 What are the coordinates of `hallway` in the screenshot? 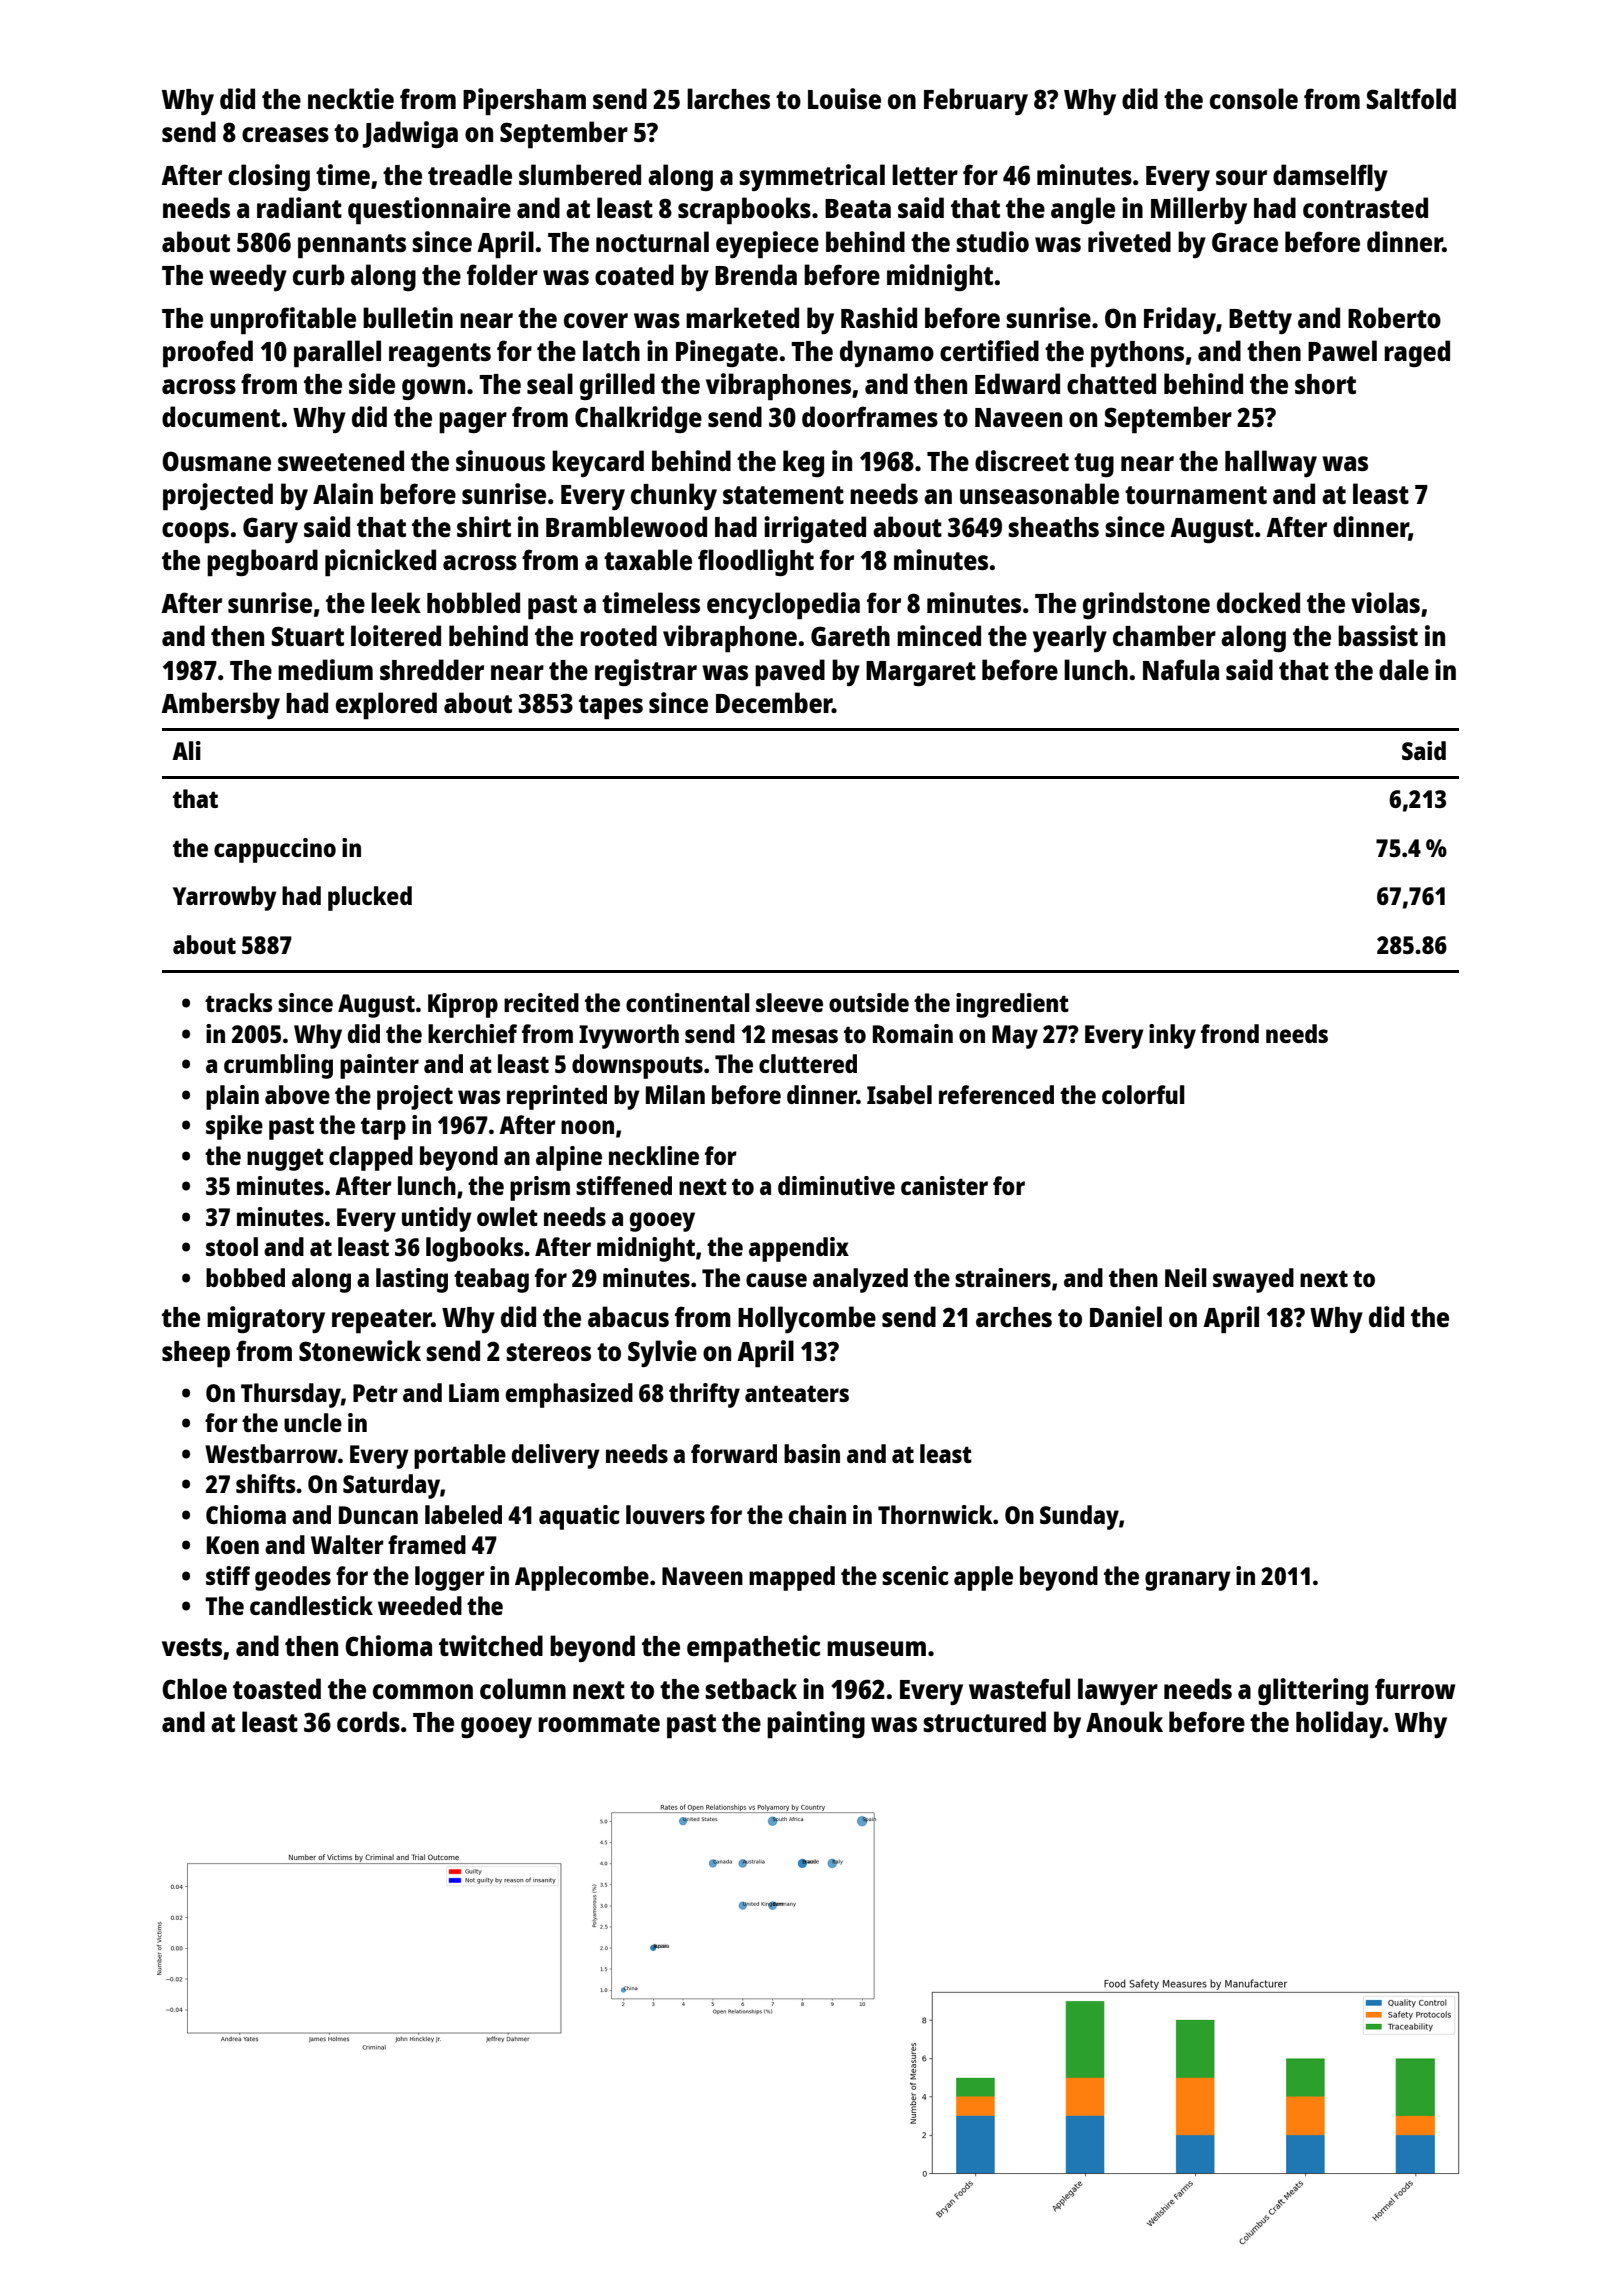 It's located at (1271, 463).
